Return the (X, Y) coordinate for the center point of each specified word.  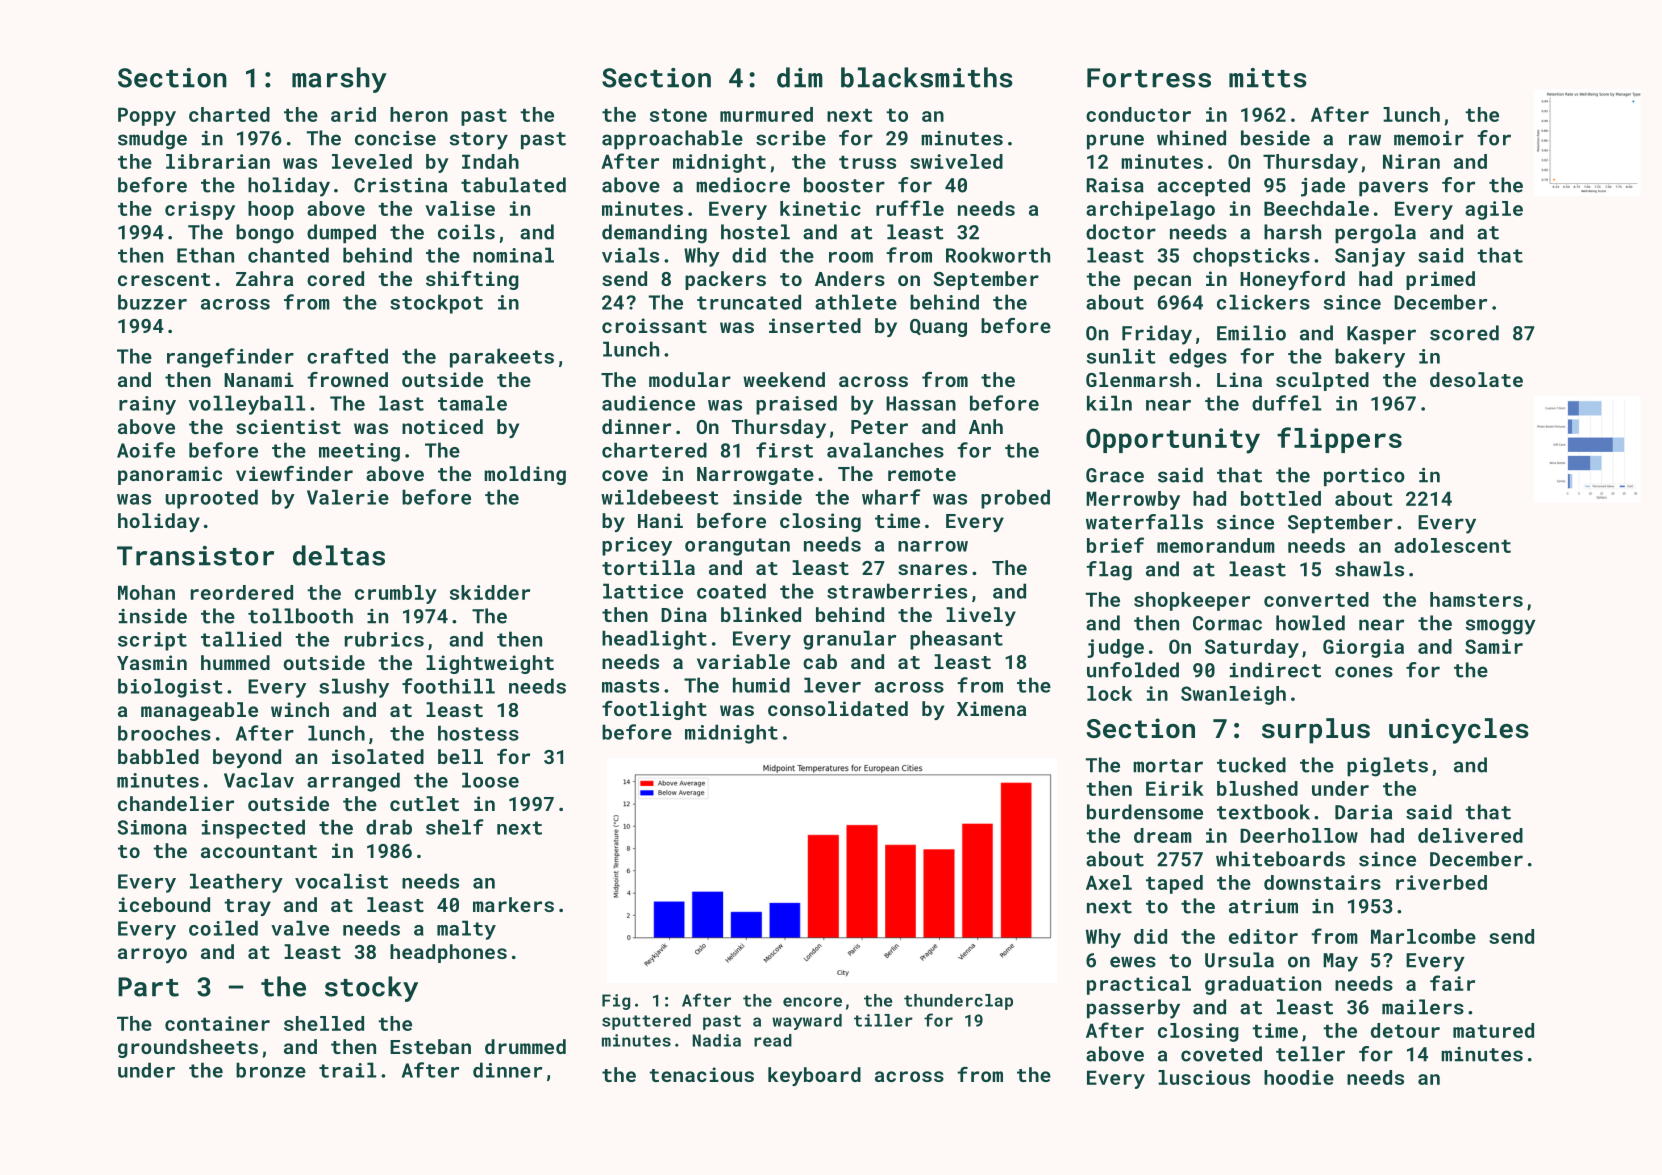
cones (1364, 672)
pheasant (956, 640)
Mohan (146, 592)
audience (648, 403)
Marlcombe (1423, 936)
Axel (1109, 882)
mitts (1268, 78)
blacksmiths (927, 77)
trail (347, 1070)
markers (513, 904)
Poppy (147, 116)
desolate (1476, 379)
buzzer (152, 302)
